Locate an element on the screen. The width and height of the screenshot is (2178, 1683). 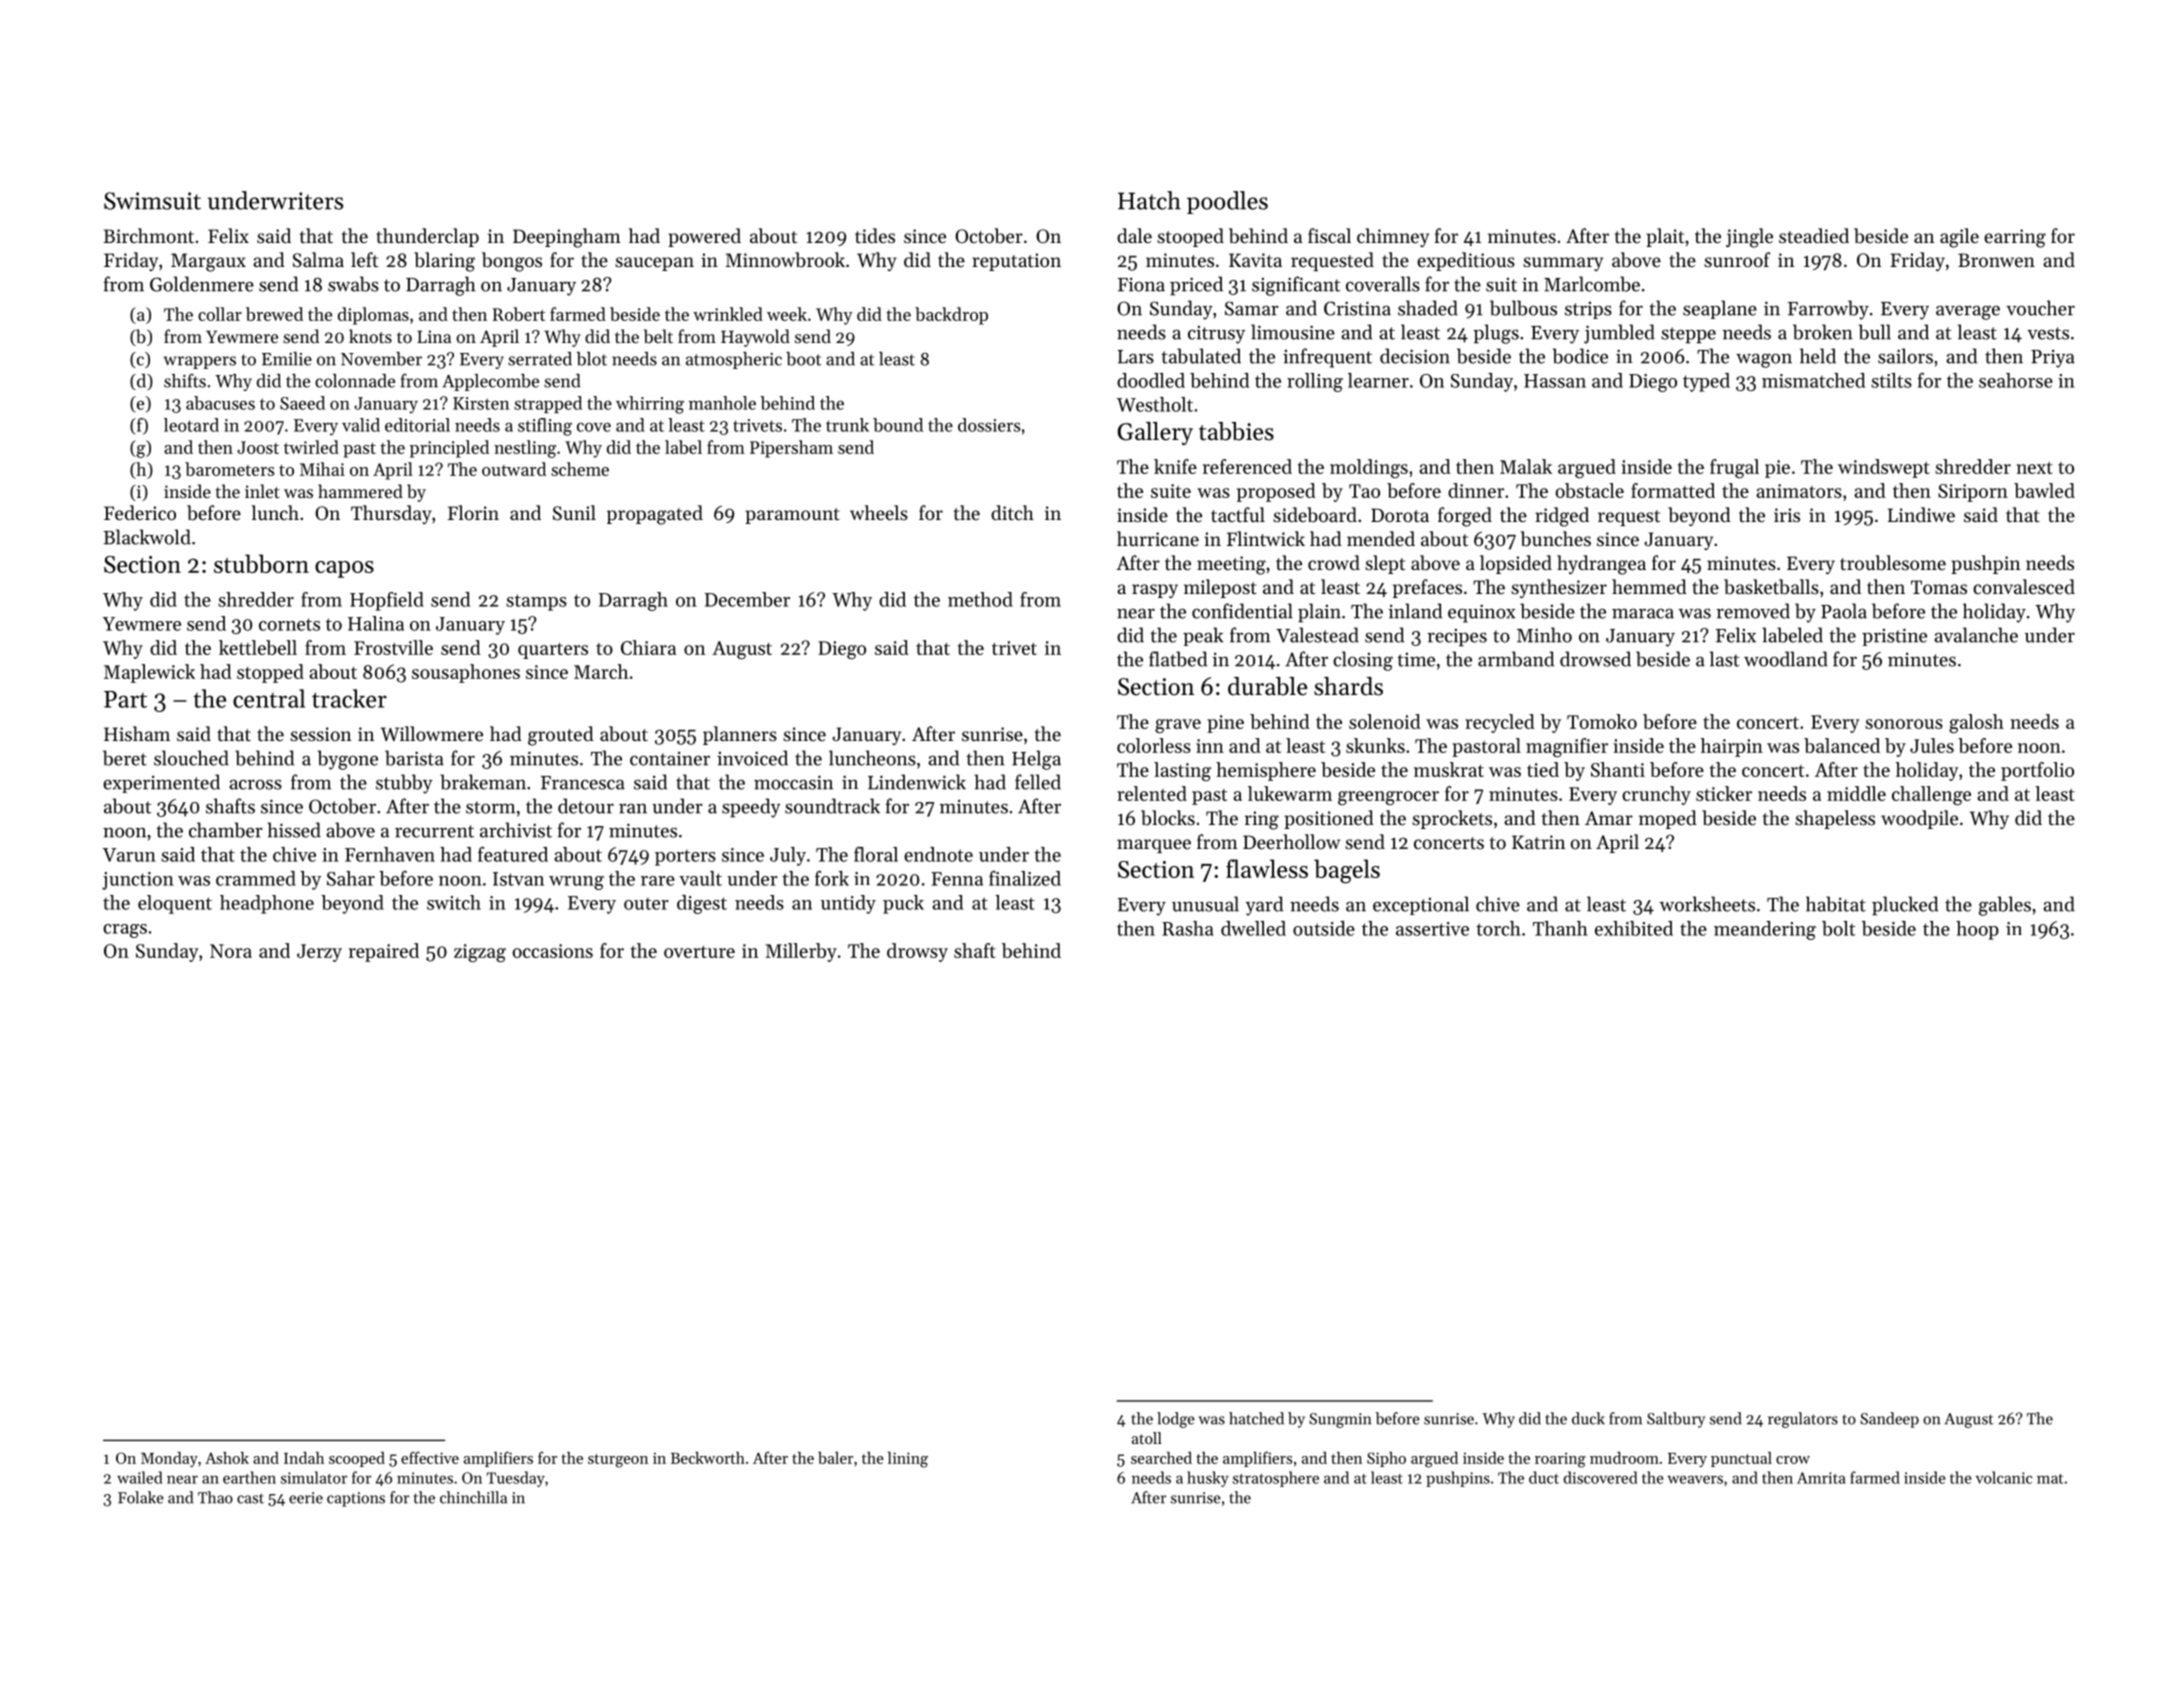
pristine is located at coordinates (1894, 637).
